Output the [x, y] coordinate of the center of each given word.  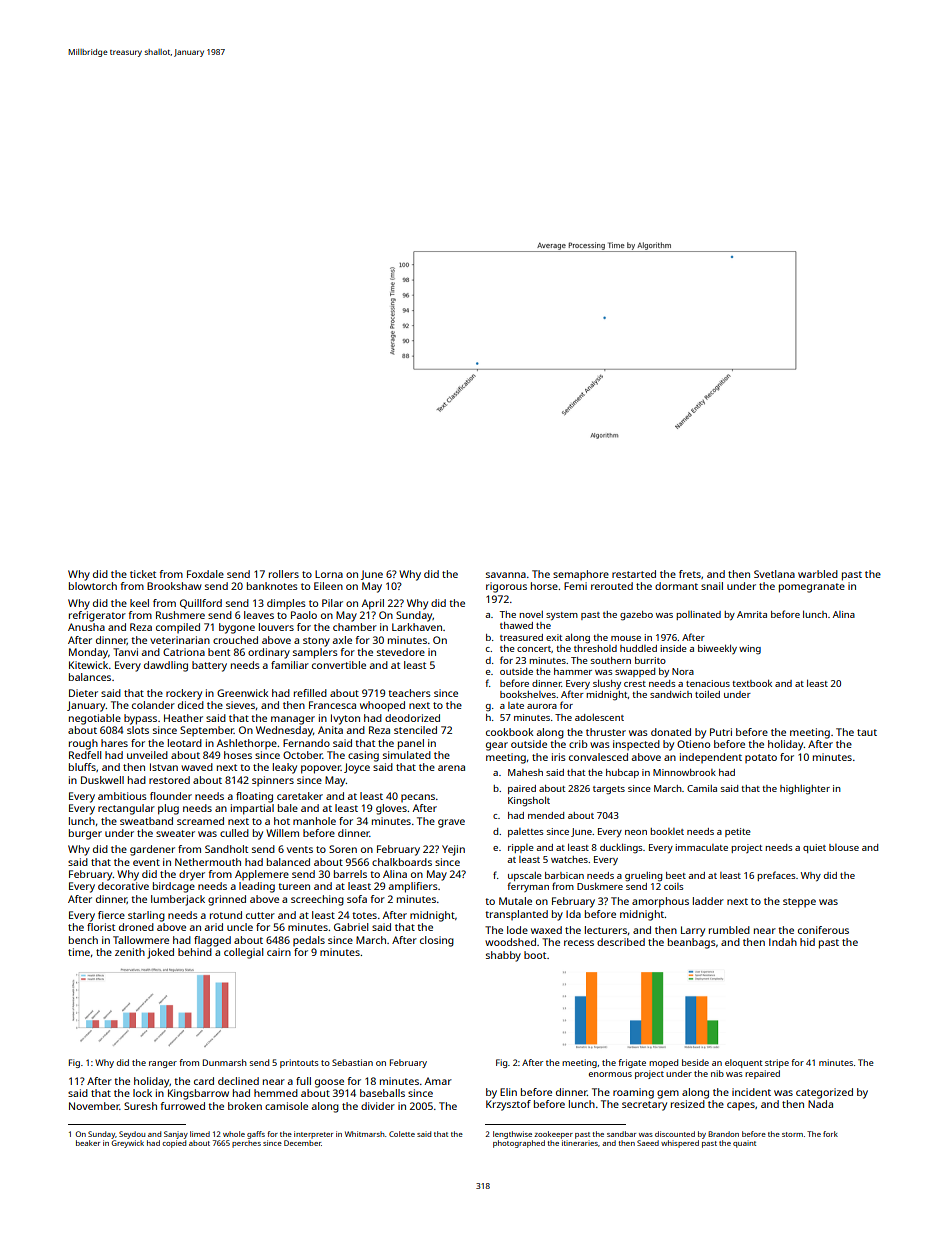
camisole [286, 1106]
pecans [418, 798]
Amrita [752, 614]
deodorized [412, 718]
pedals [309, 941]
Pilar [332, 603]
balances [90, 677]
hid [807, 942]
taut [867, 732]
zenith [130, 952]
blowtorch [93, 586]
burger [85, 834]
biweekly [717, 649]
